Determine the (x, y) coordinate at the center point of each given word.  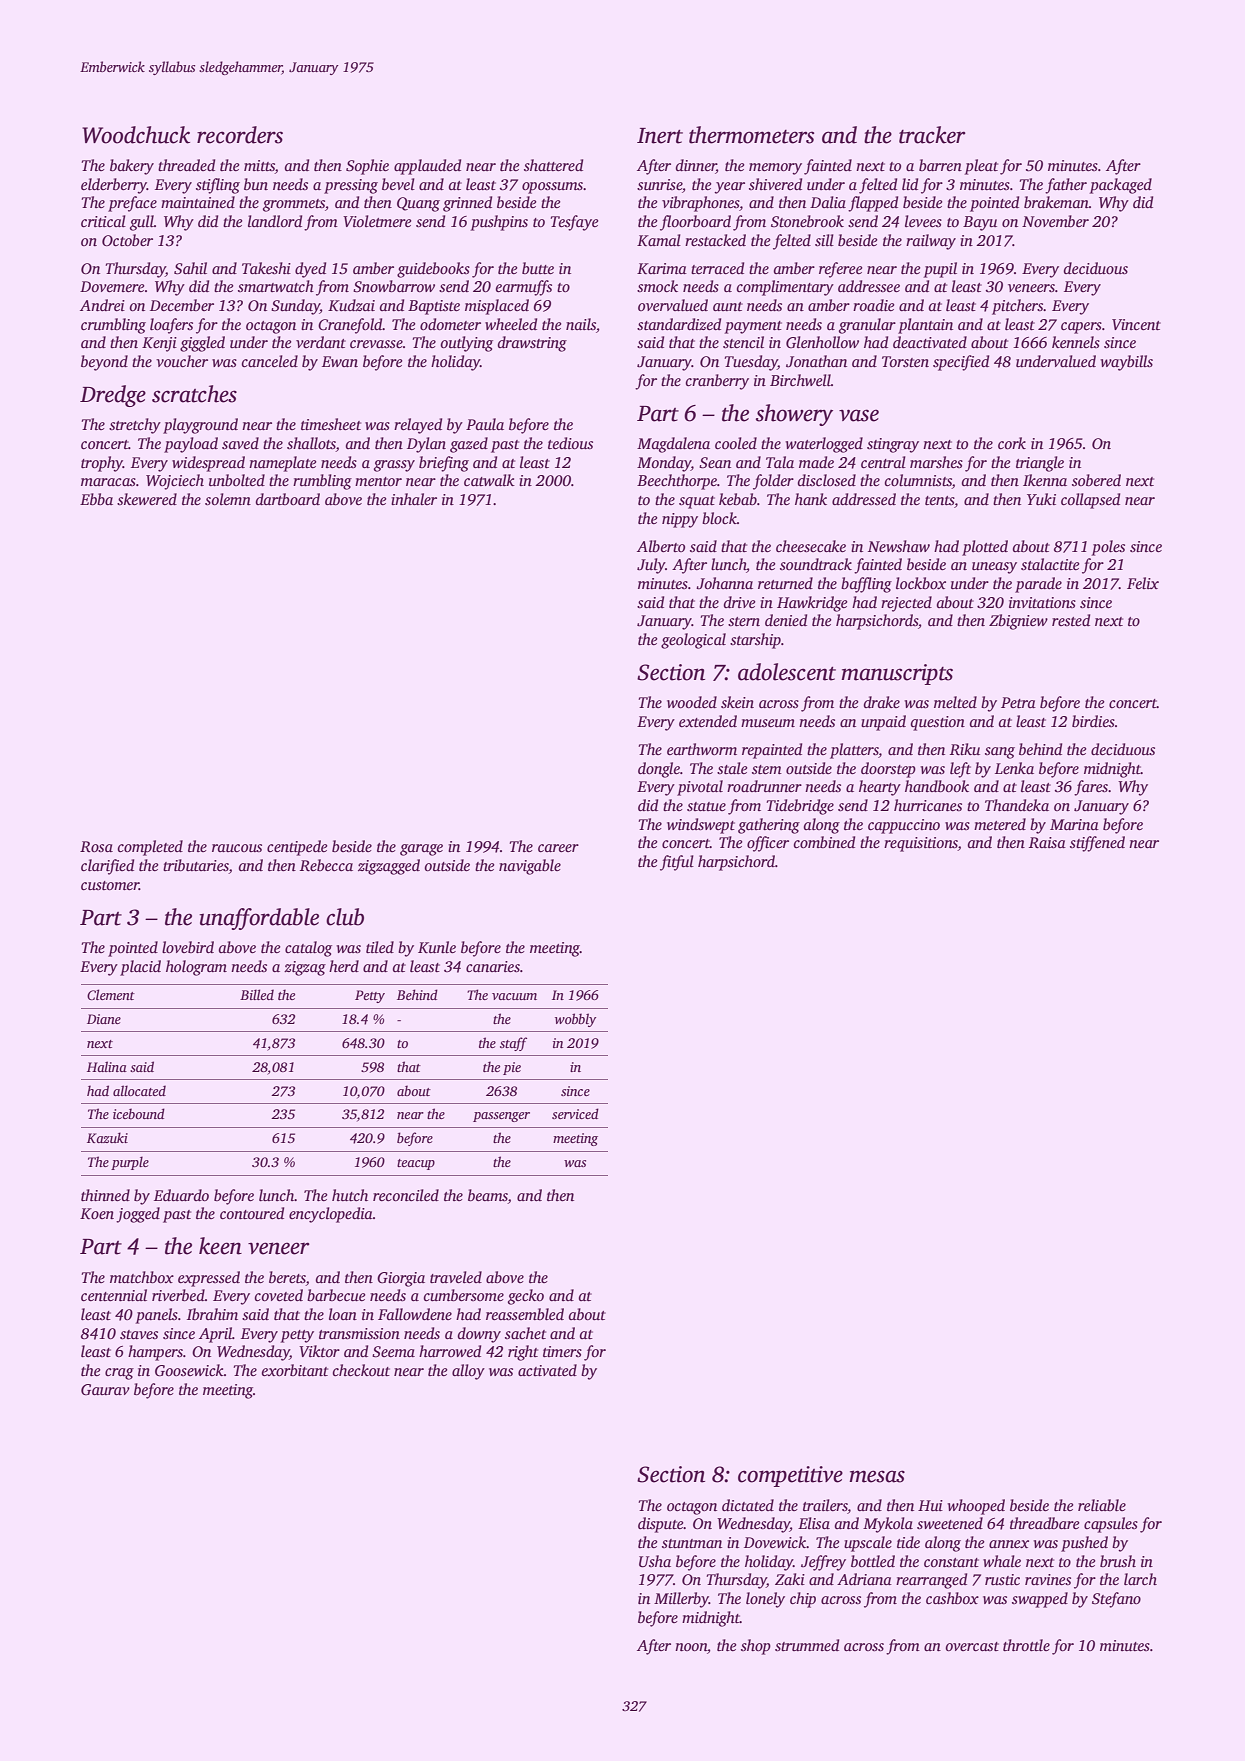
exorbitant (294, 1370)
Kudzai (351, 305)
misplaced (497, 307)
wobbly (575, 1020)
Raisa (1047, 843)
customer (110, 885)
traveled (456, 1277)
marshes (936, 462)
